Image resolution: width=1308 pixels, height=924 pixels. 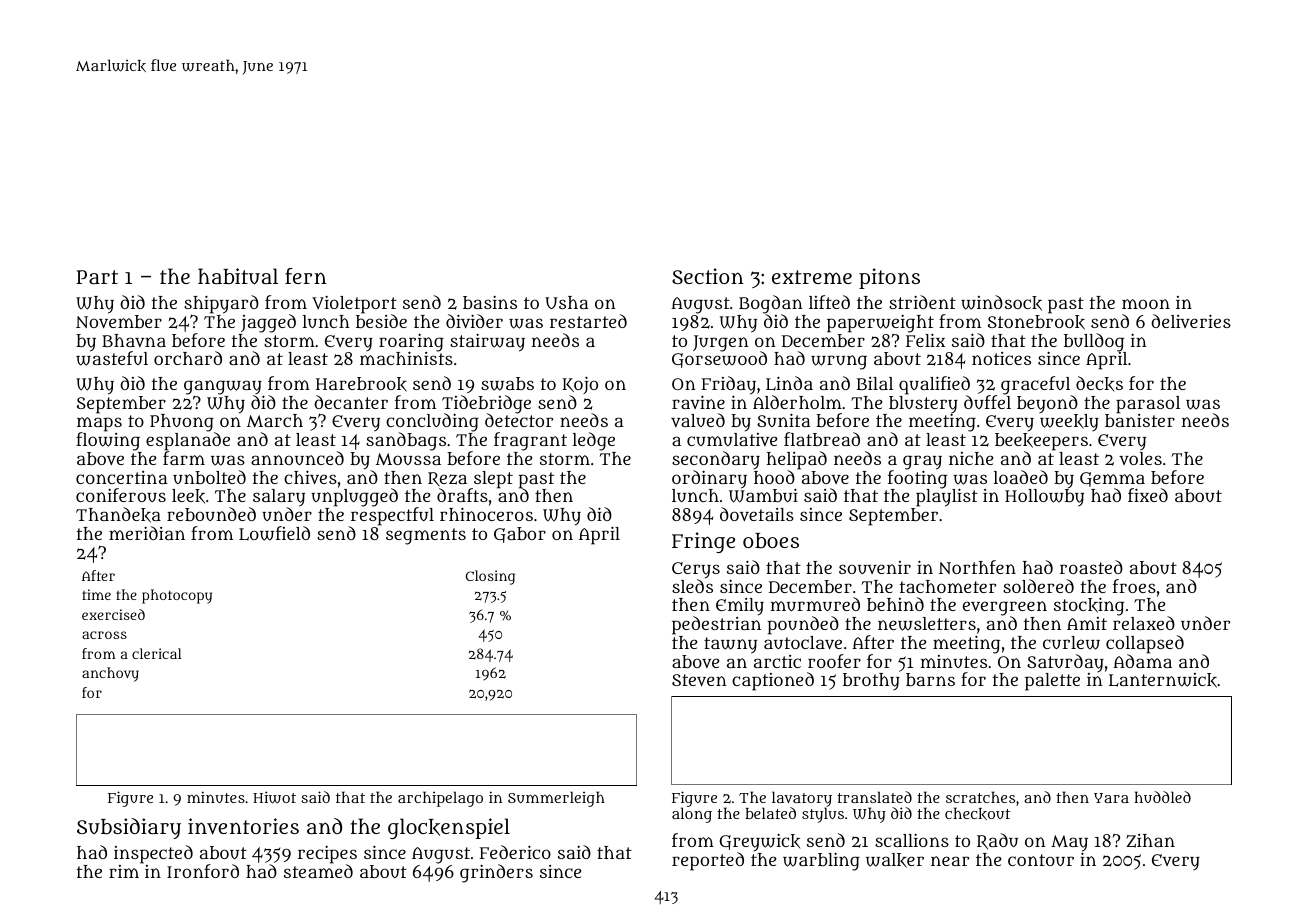 What do you see at coordinates (1134, 586) in the screenshot?
I see `froes` at bounding box center [1134, 586].
